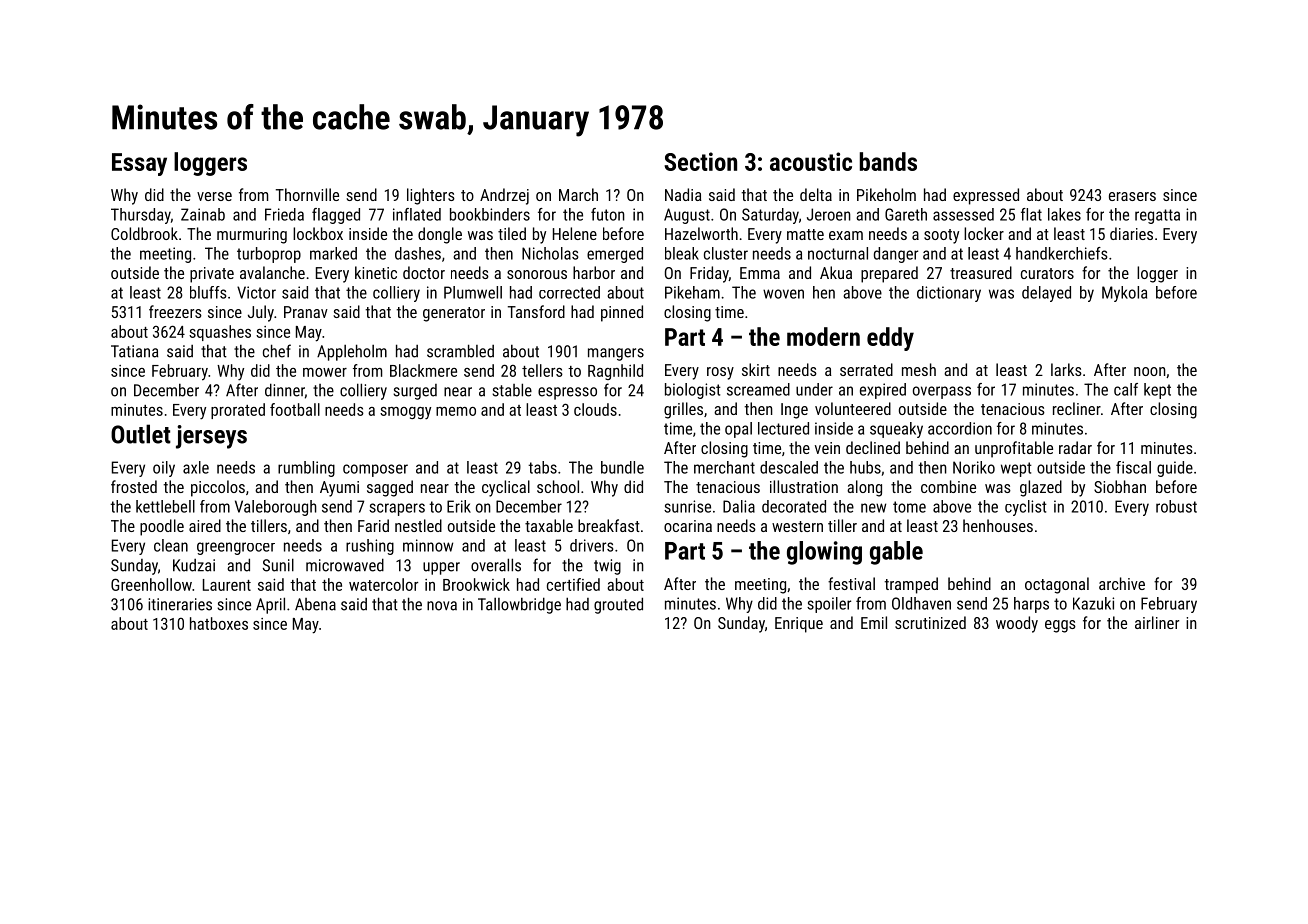 The width and height of the document is (1308, 924). What do you see at coordinates (1124, 294) in the document?
I see `Mykola` at bounding box center [1124, 294].
